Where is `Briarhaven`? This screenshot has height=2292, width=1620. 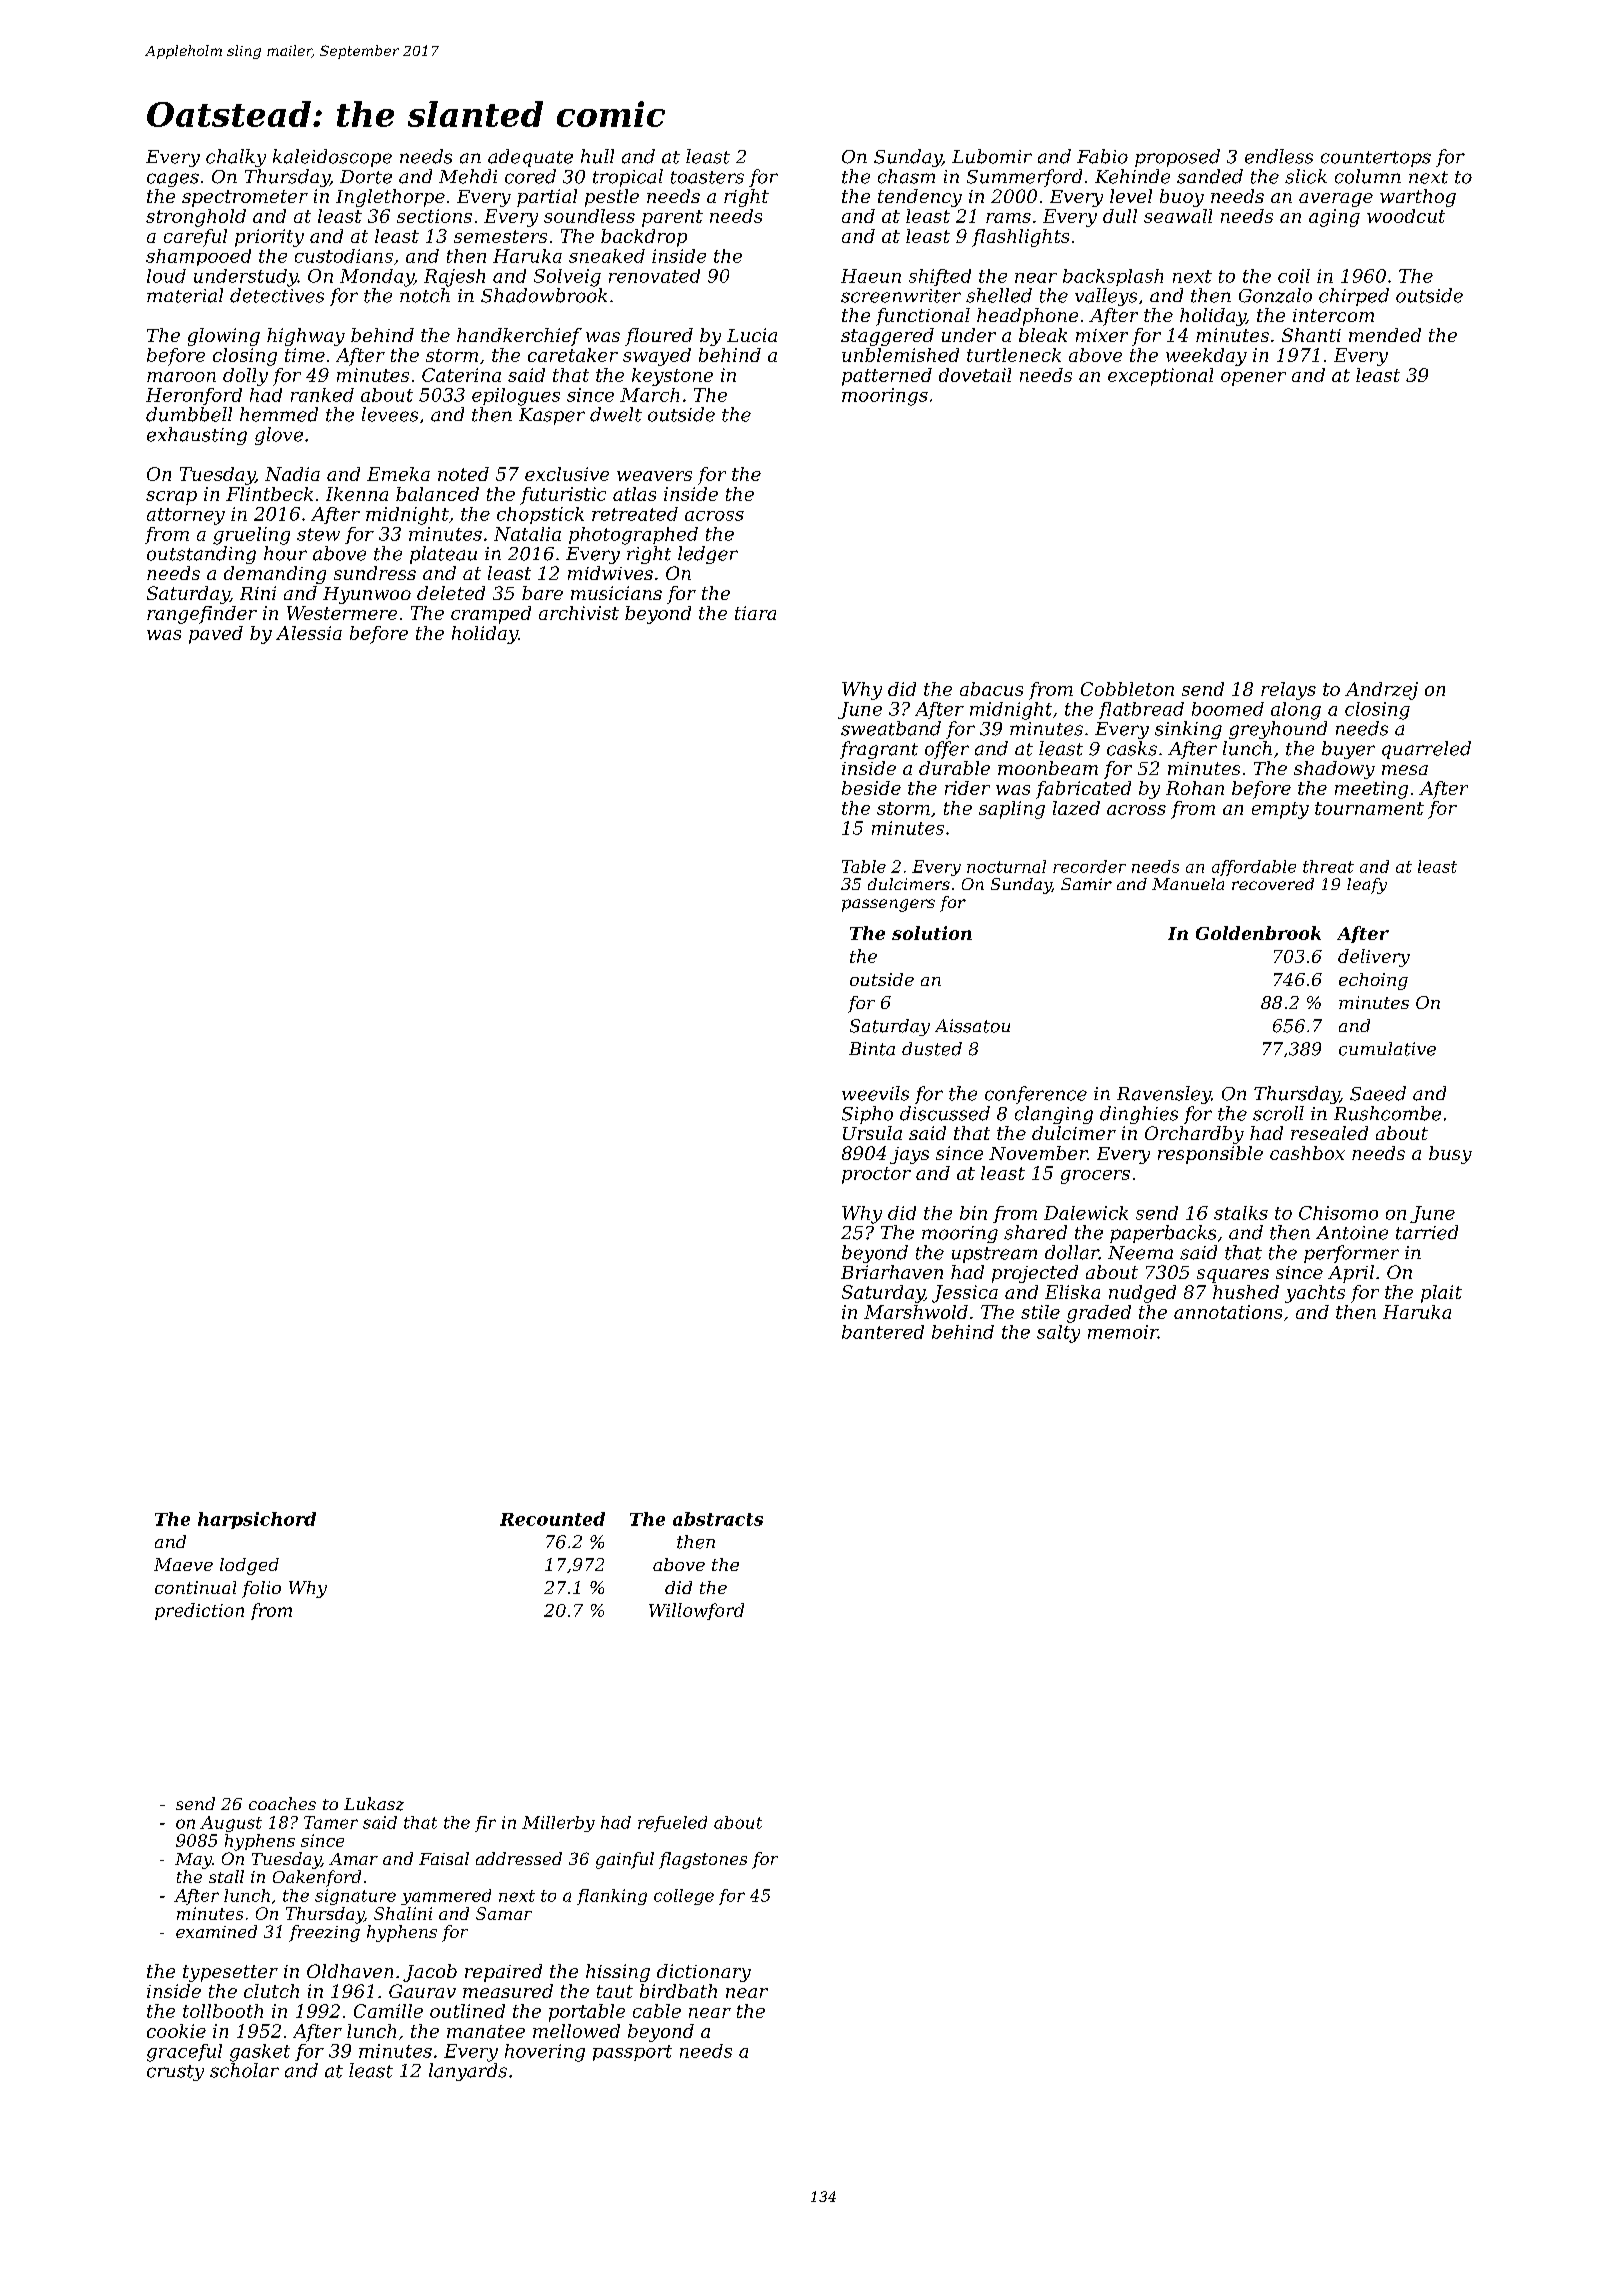 Briarhaven is located at coordinates (892, 1272).
